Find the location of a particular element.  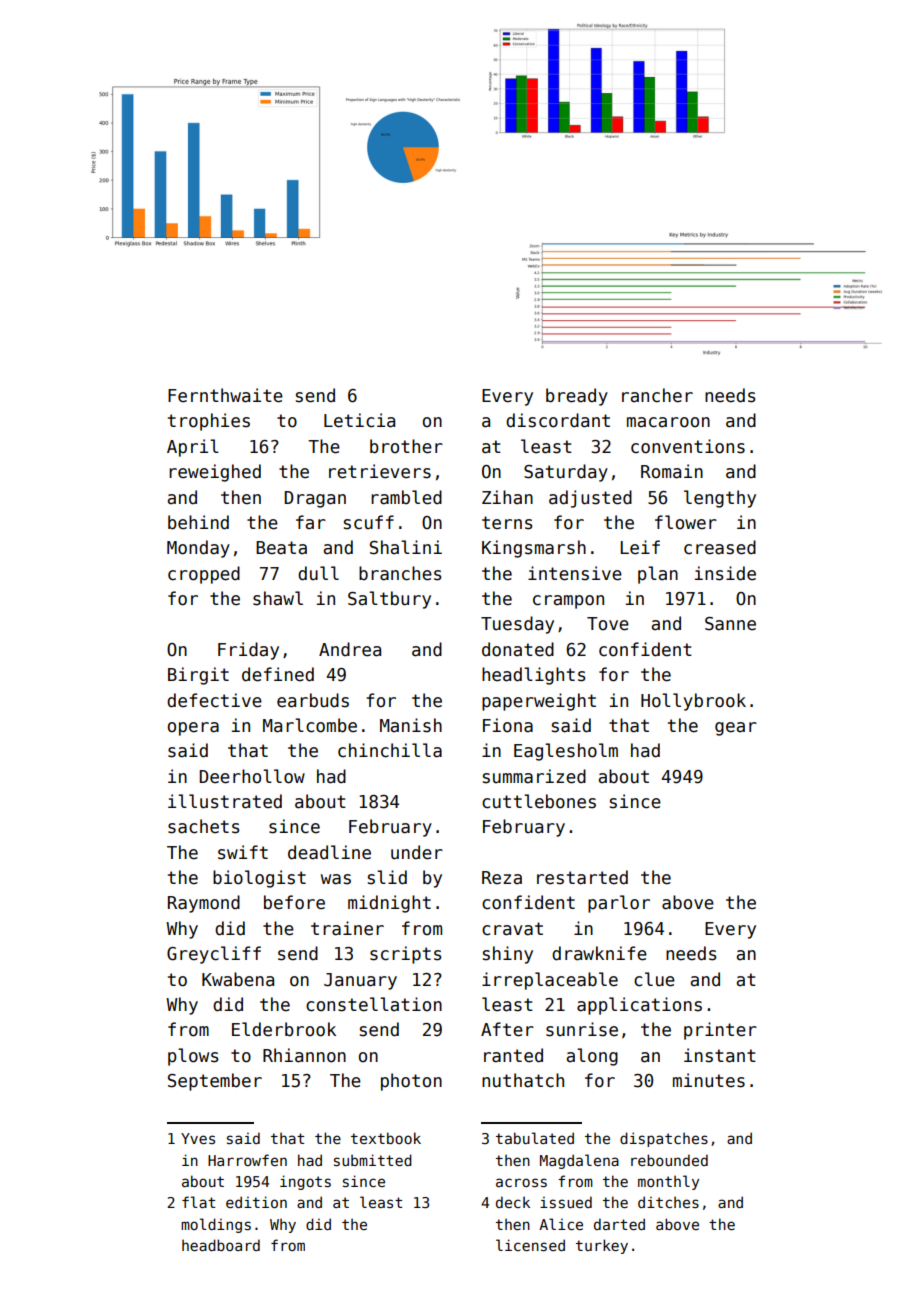

drawknife is located at coordinates (599, 953).
